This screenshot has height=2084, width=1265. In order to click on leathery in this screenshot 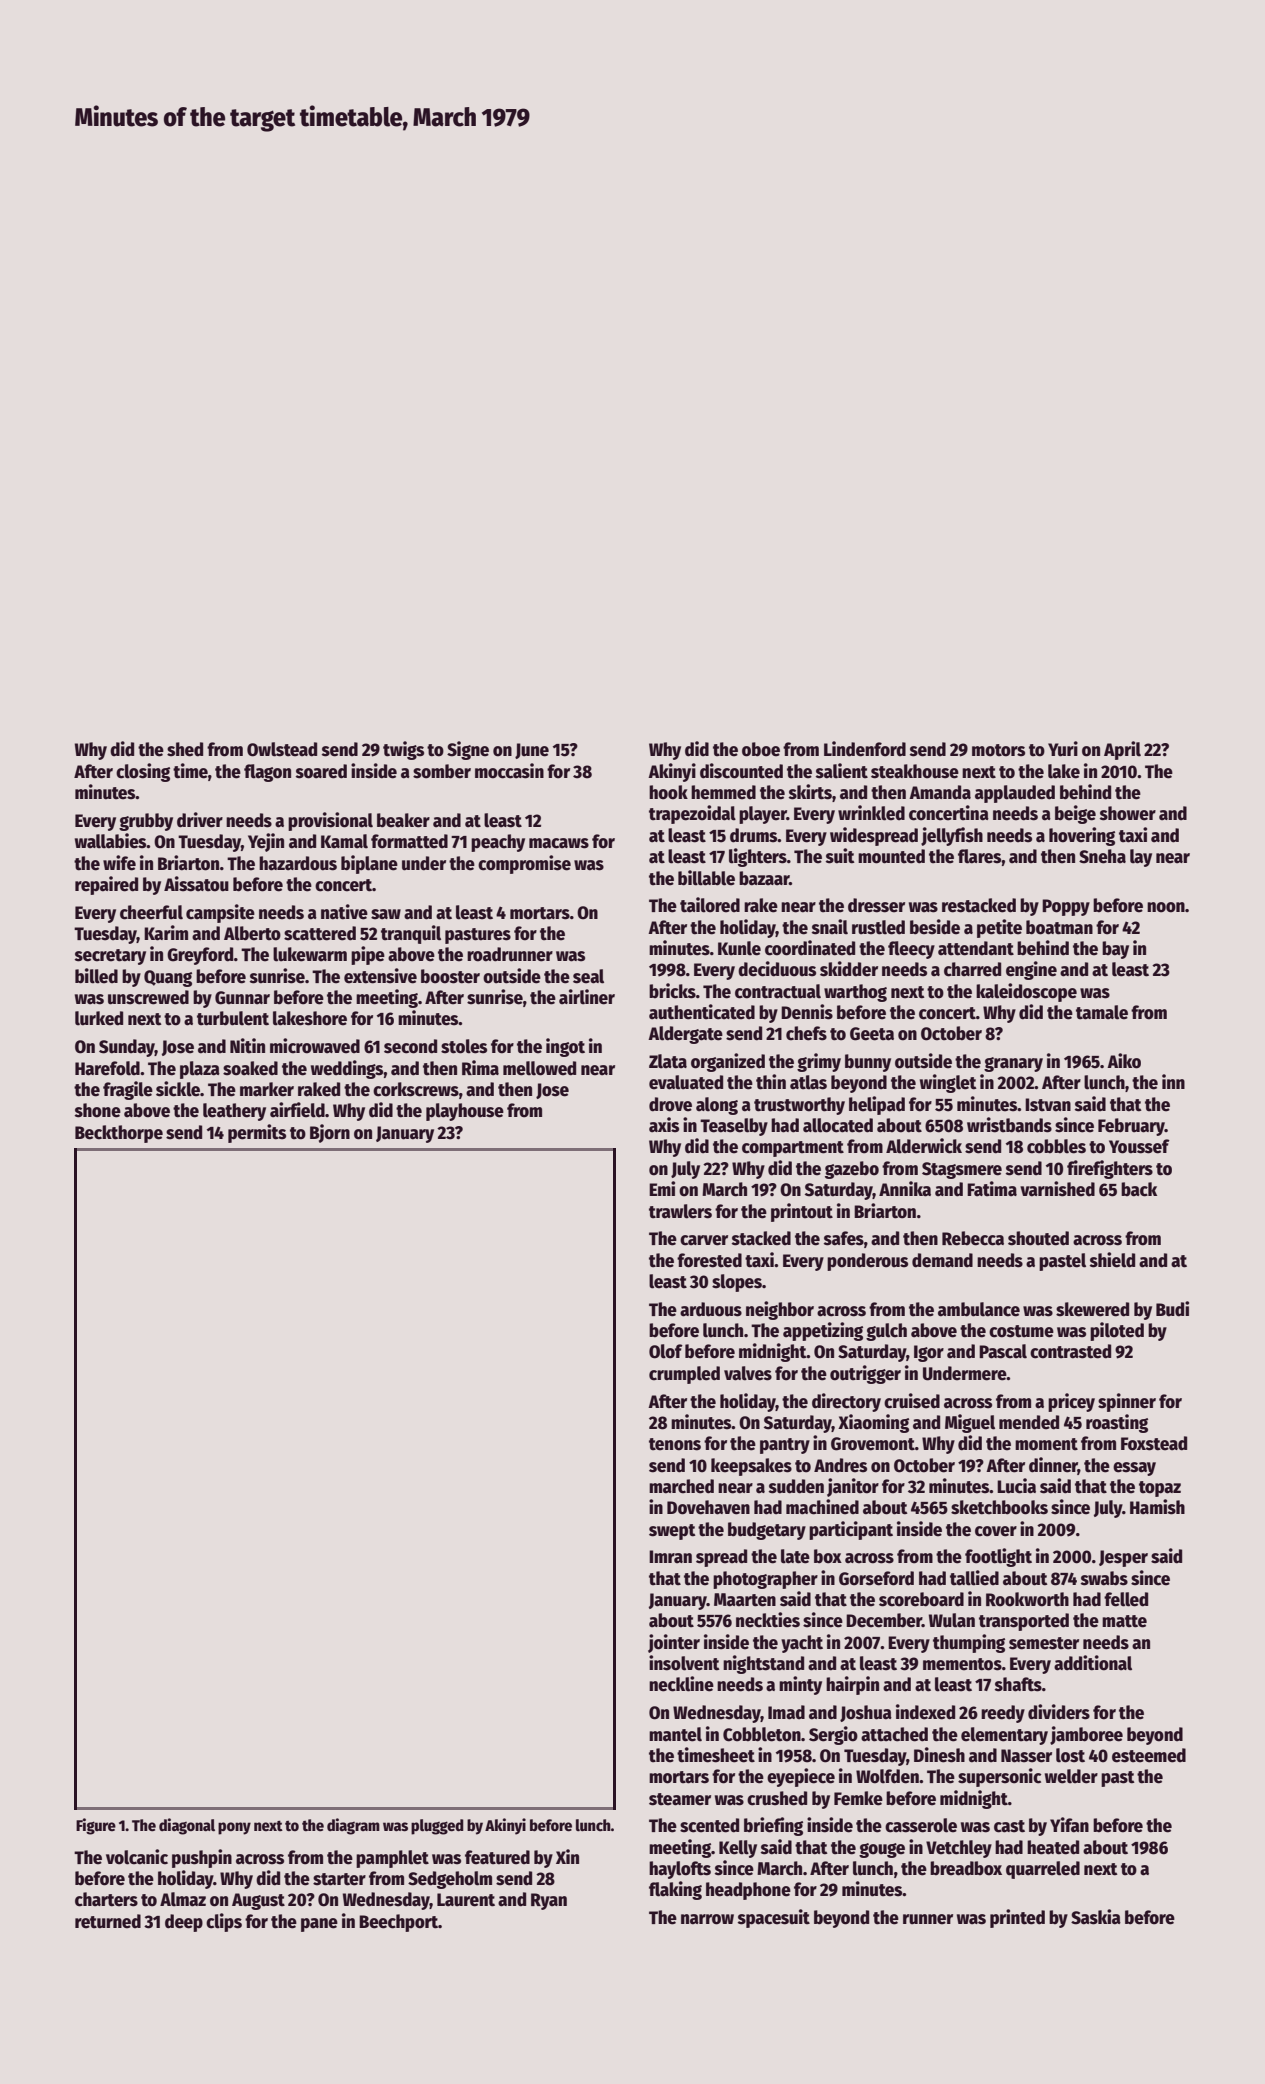, I will do `click(234, 1112)`.
